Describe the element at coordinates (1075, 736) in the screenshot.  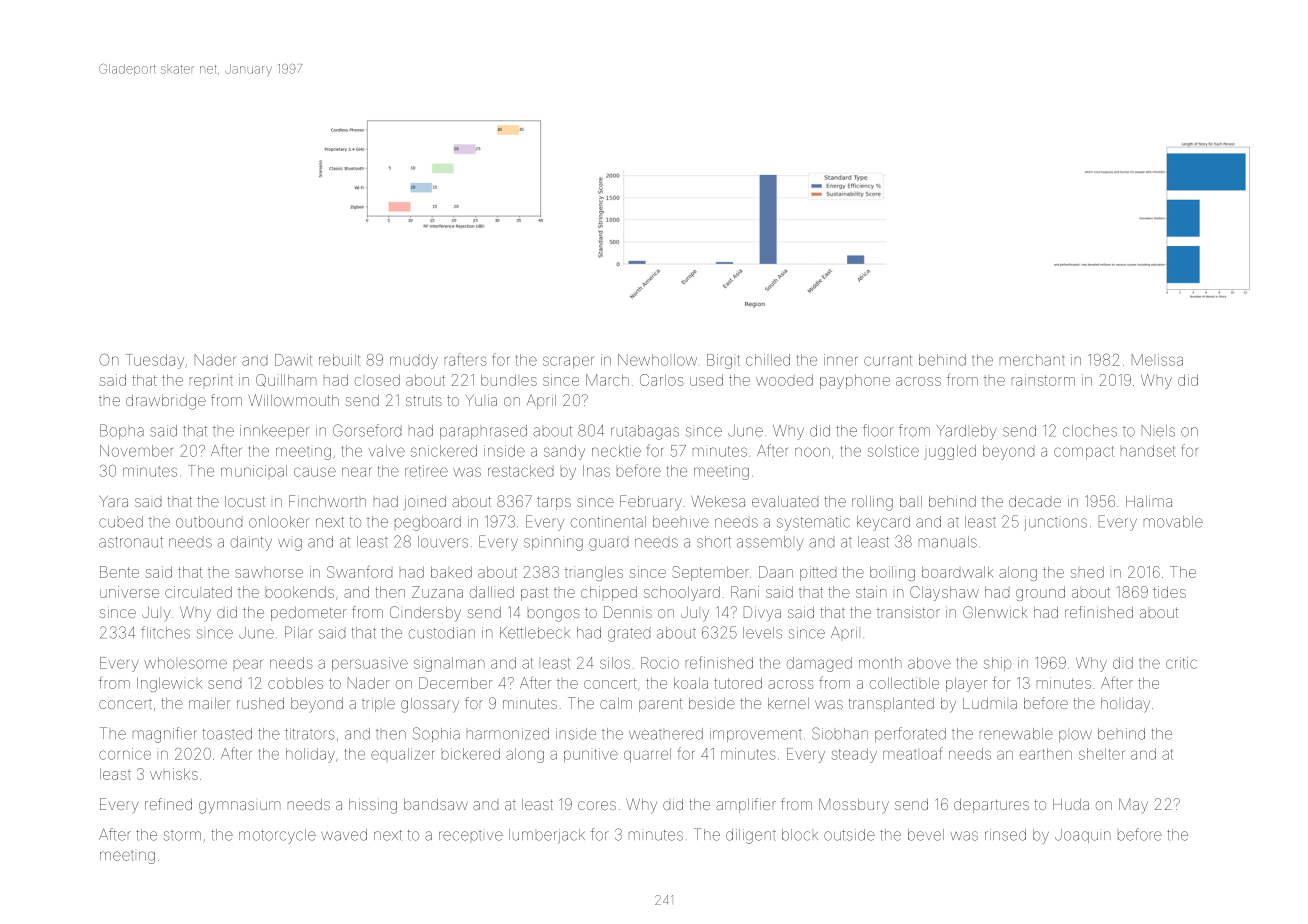
I see `plow` at that location.
